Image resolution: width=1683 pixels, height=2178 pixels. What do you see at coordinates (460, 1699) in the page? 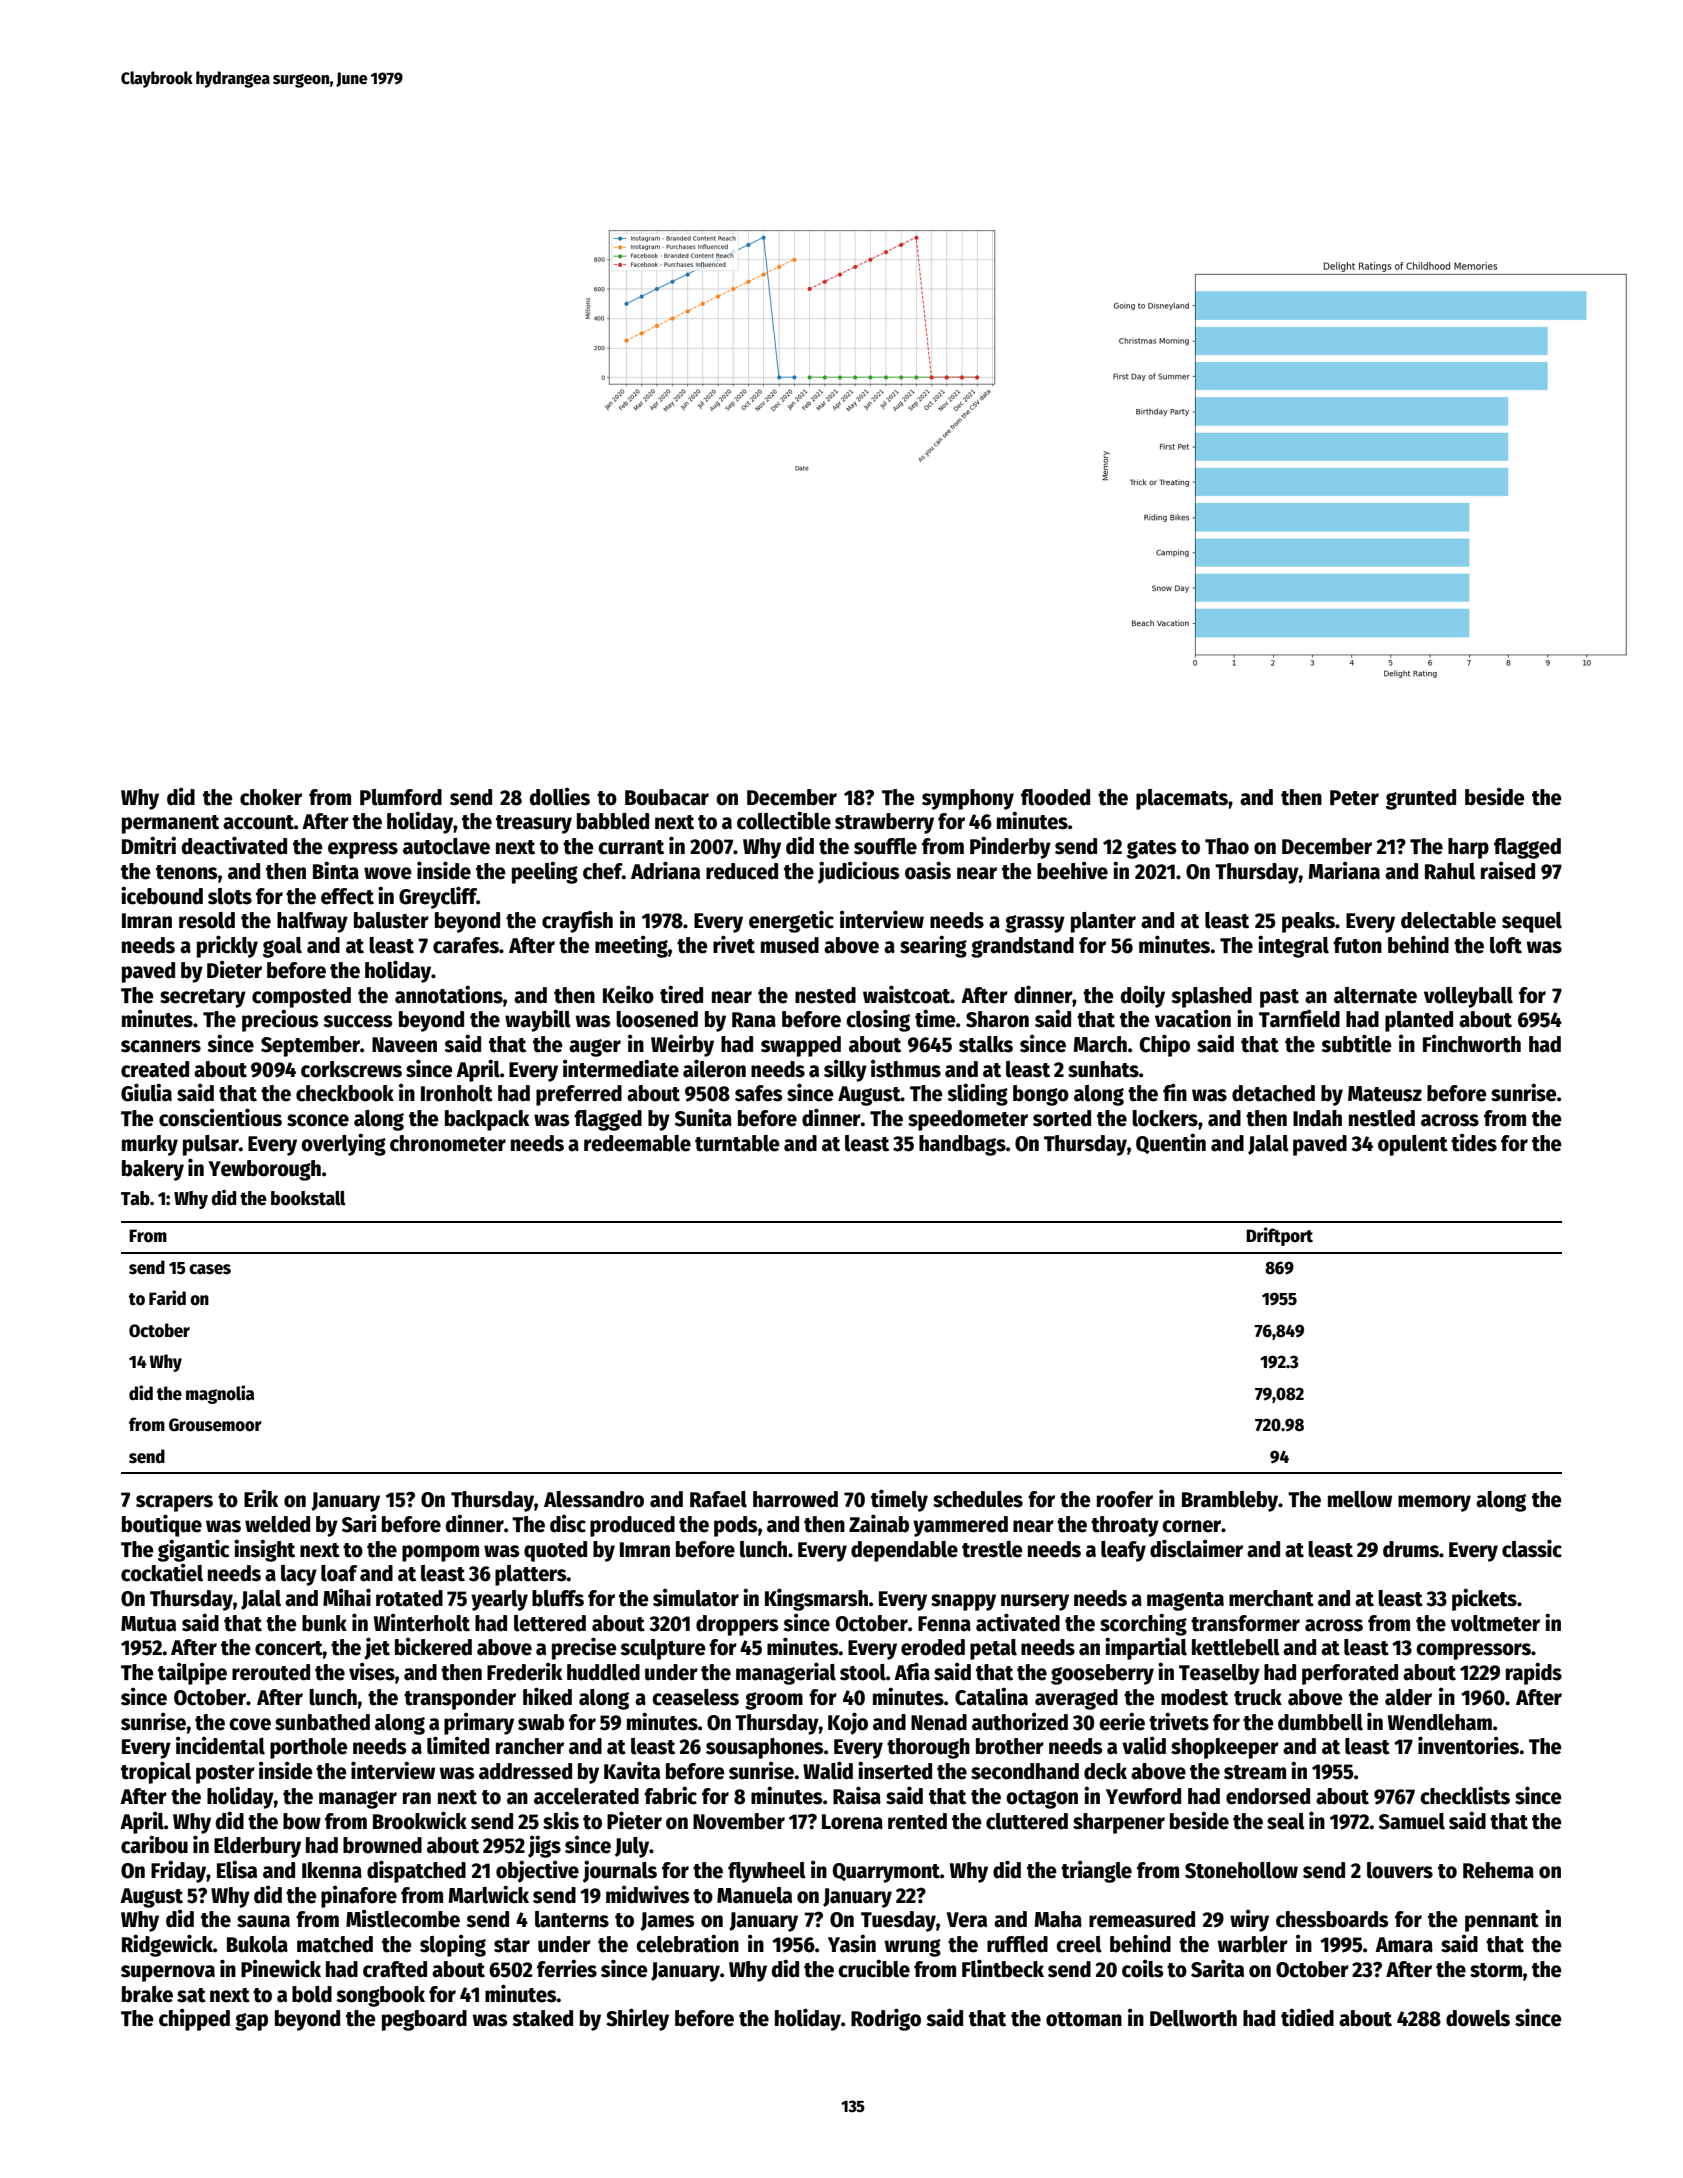
I see `transponder` at bounding box center [460, 1699].
